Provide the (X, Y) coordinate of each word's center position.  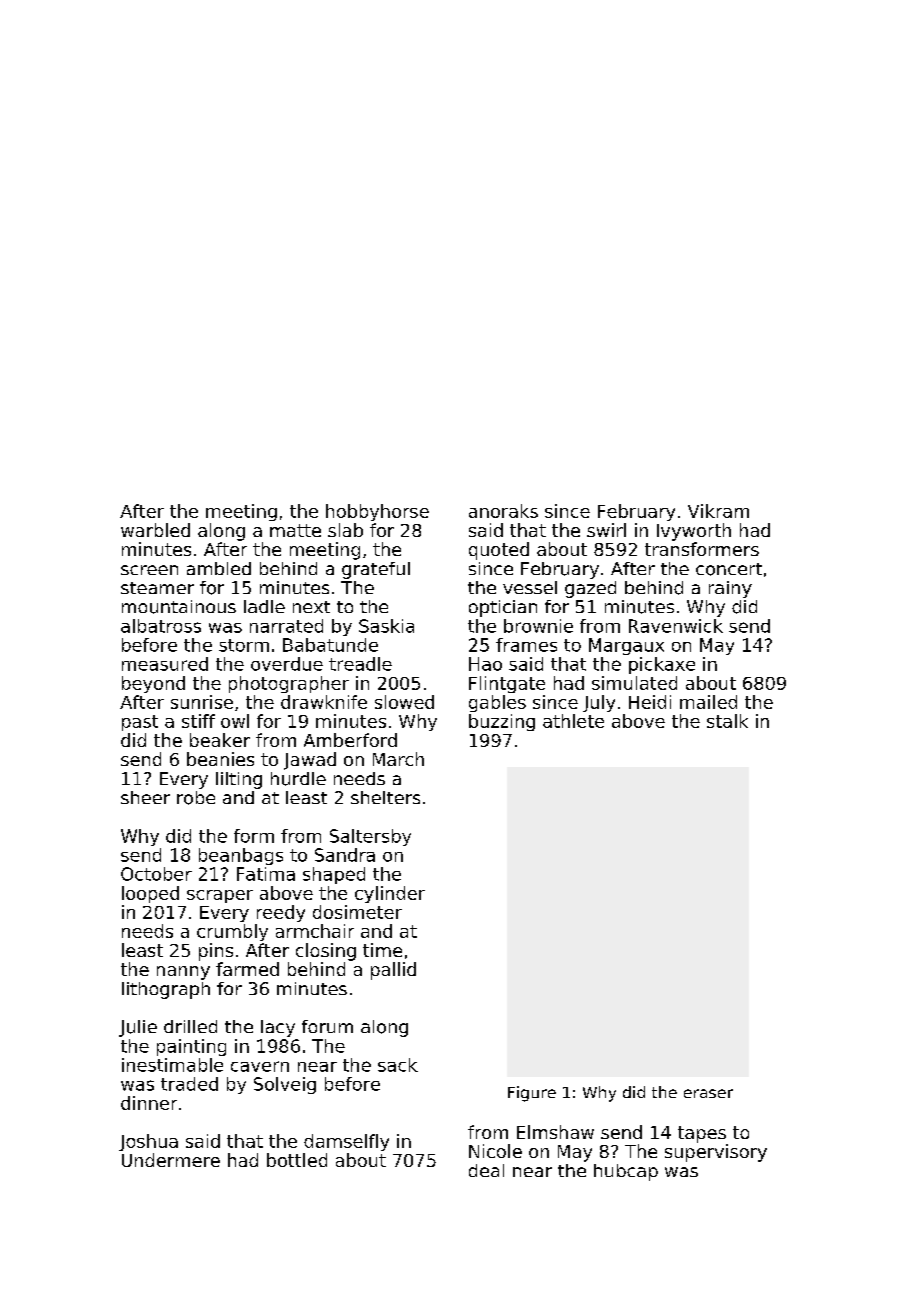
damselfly (346, 1142)
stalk (727, 721)
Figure (532, 1094)
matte (295, 530)
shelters (385, 797)
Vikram (718, 511)
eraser (708, 1093)
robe (196, 798)
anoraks (503, 511)
